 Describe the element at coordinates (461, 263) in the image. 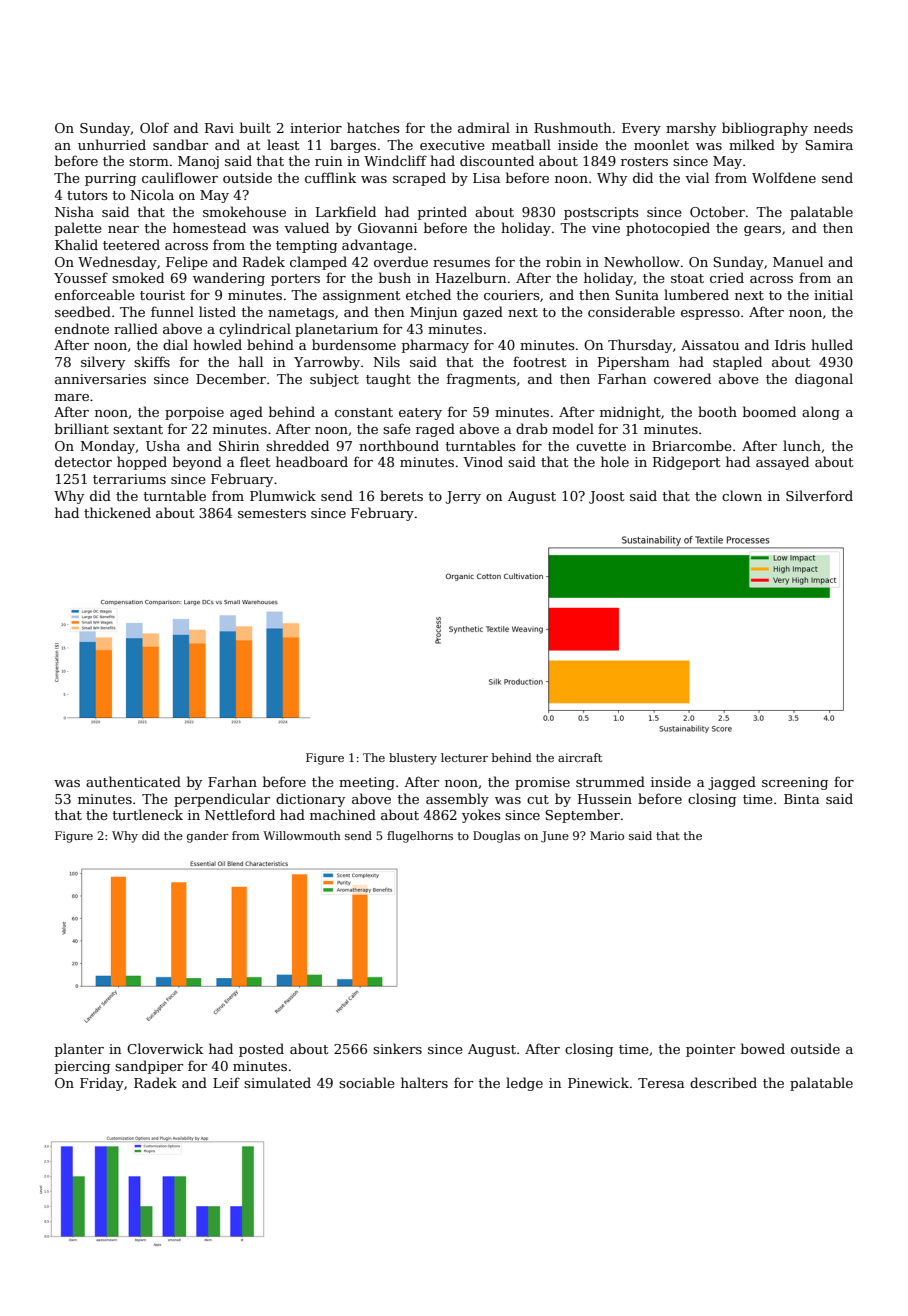

I see `resumes` at that location.
